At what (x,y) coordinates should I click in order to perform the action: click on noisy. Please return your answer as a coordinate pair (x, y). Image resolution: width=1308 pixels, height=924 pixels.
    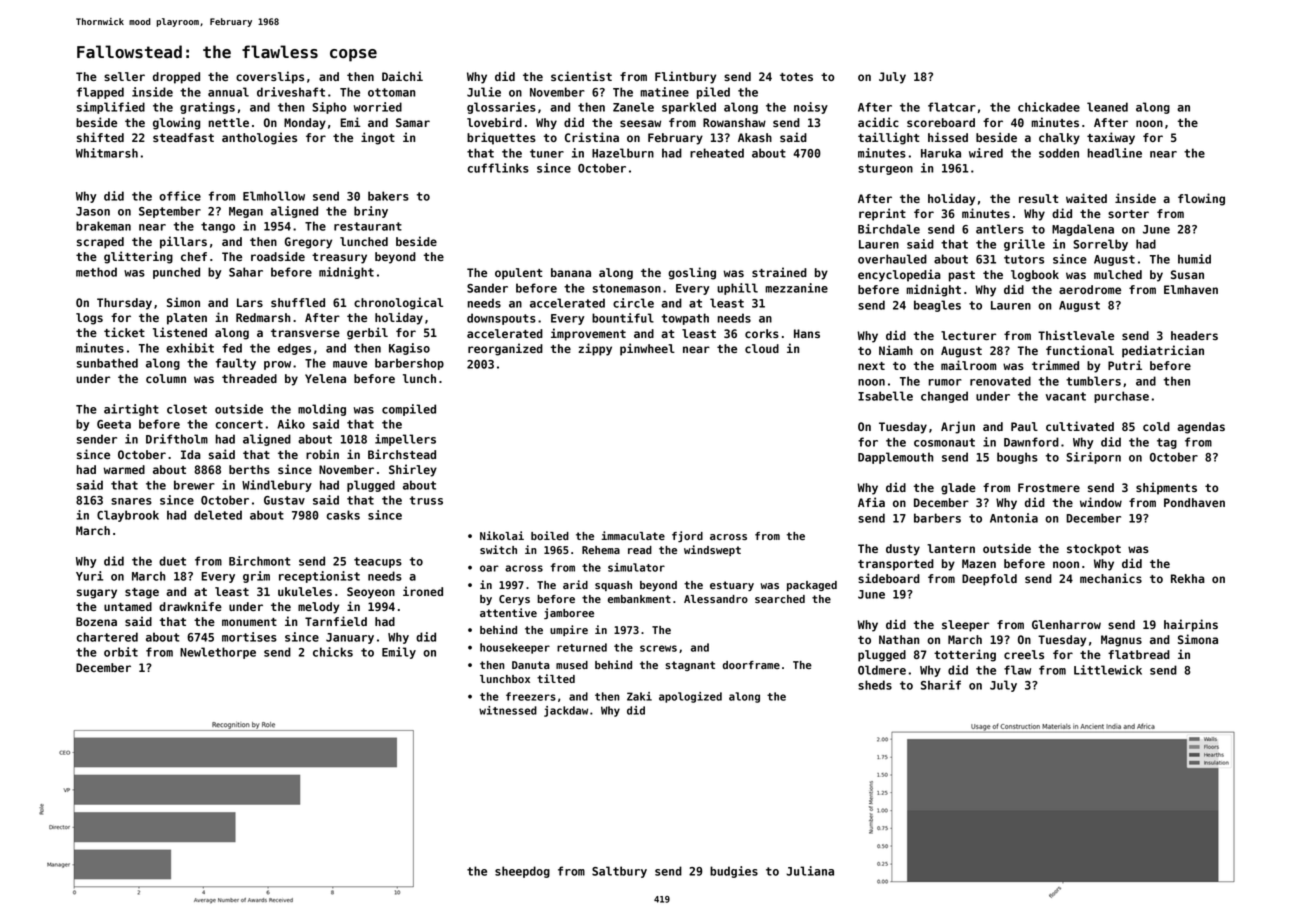
    Looking at the image, I should click on (811, 108).
